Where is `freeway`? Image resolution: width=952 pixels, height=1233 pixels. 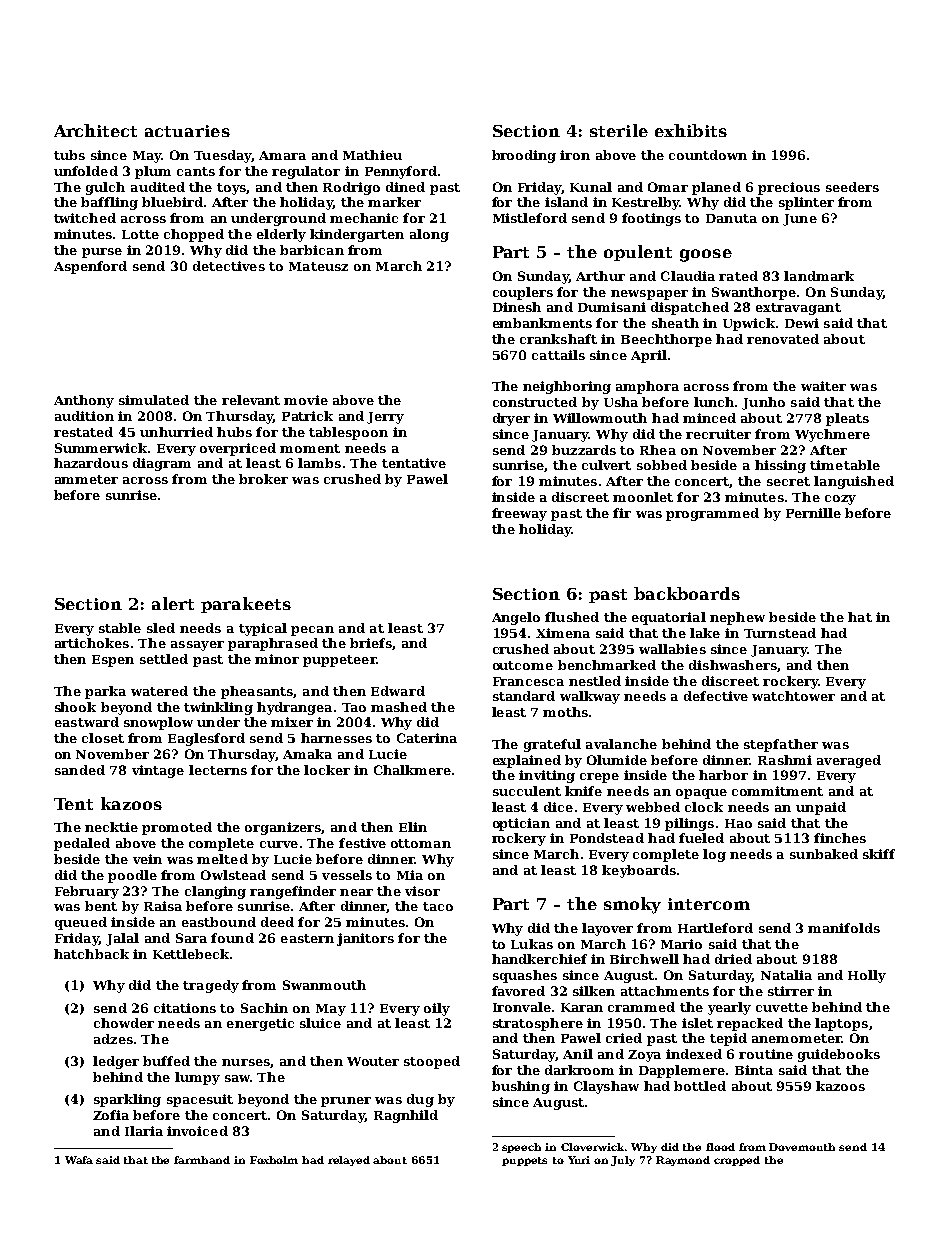 freeway is located at coordinates (519, 514).
